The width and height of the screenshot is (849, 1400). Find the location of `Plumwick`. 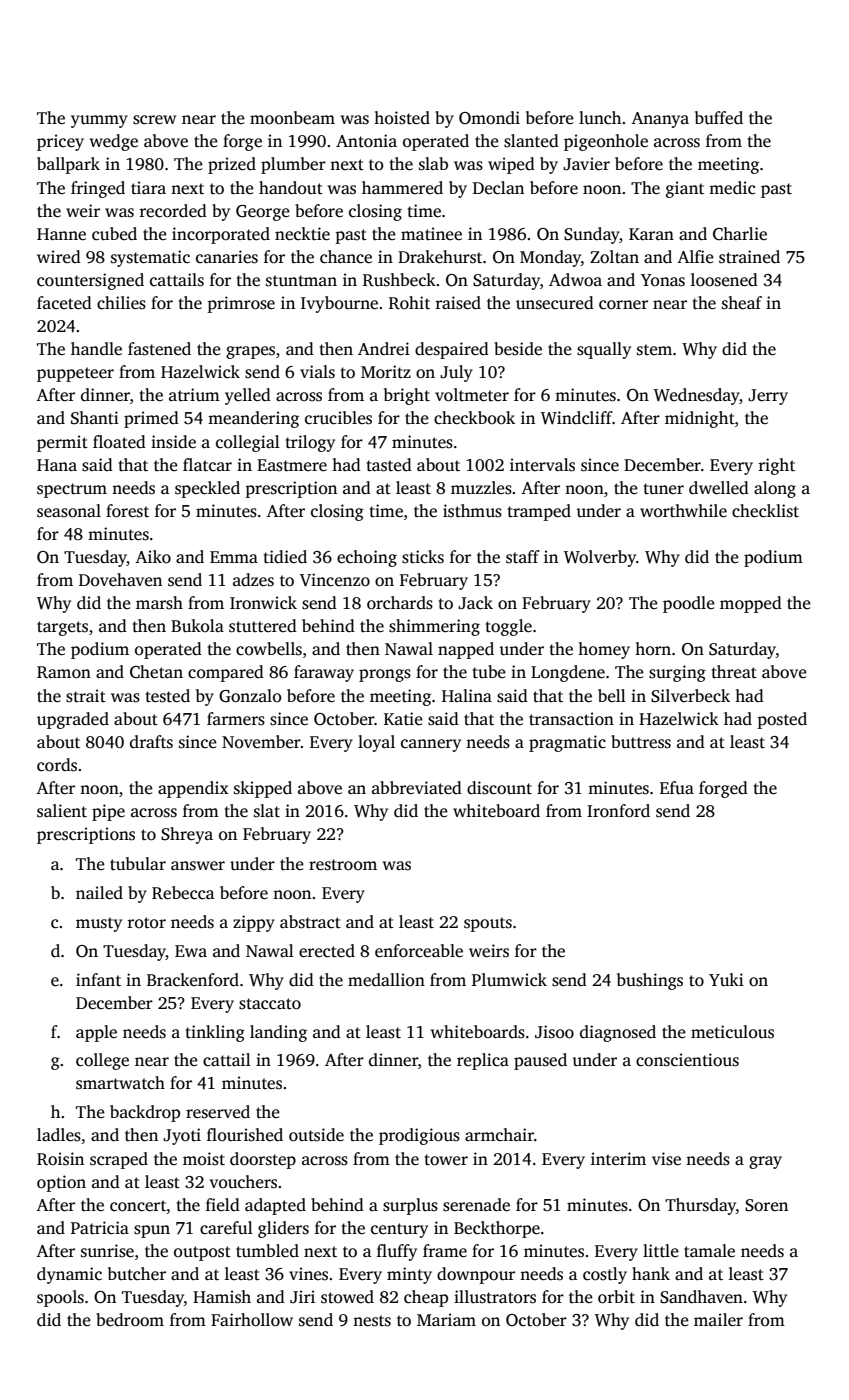

Plumwick is located at coordinates (509, 980).
